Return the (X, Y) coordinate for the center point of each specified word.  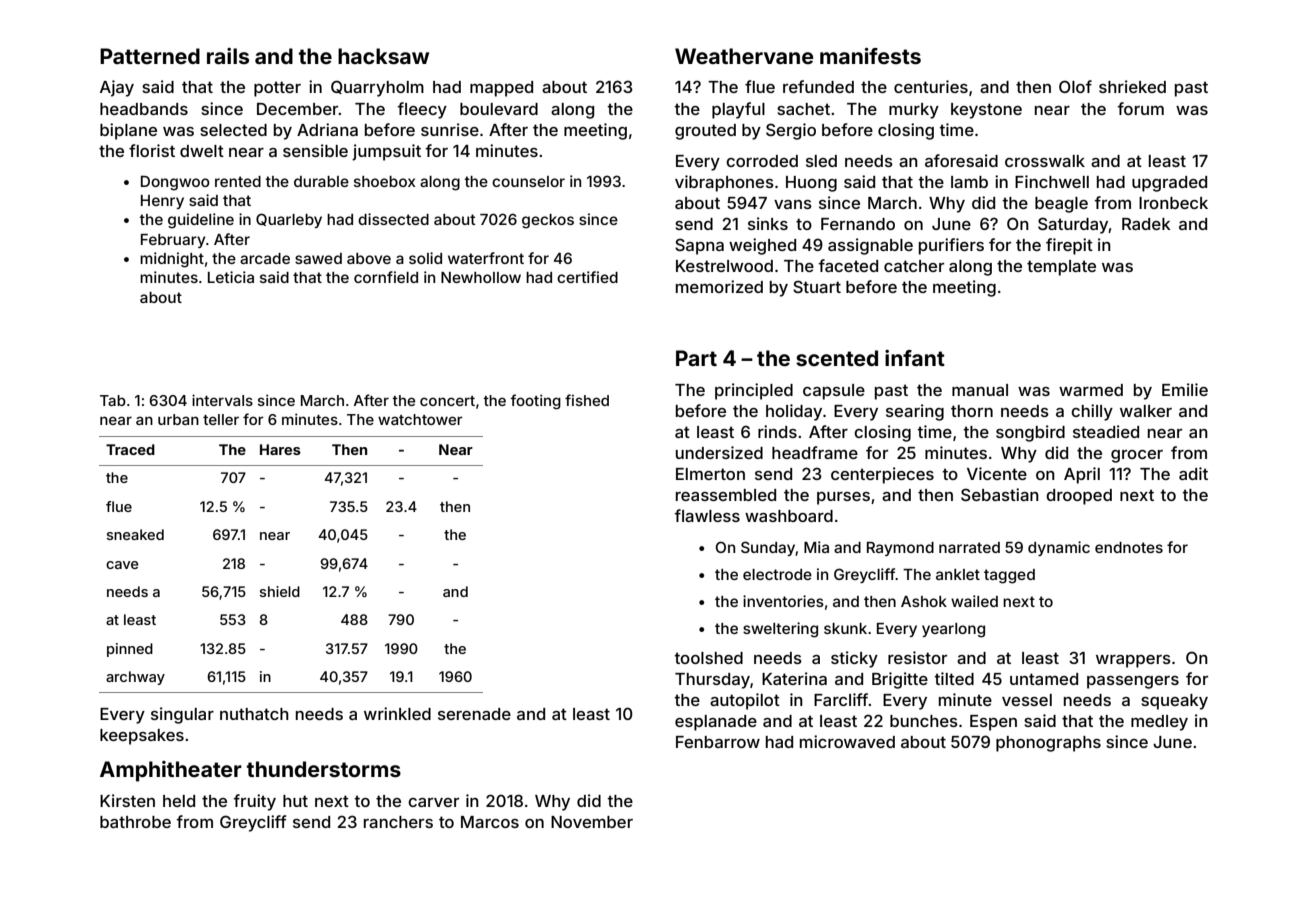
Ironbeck (1173, 203)
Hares (280, 449)
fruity (254, 802)
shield (280, 591)
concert (447, 401)
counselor (528, 181)
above (369, 258)
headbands (144, 109)
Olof (1075, 86)
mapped (501, 89)
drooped (1079, 497)
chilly (1092, 412)
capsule (834, 392)
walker (1146, 411)
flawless (707, 515)
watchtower (420, 419)
